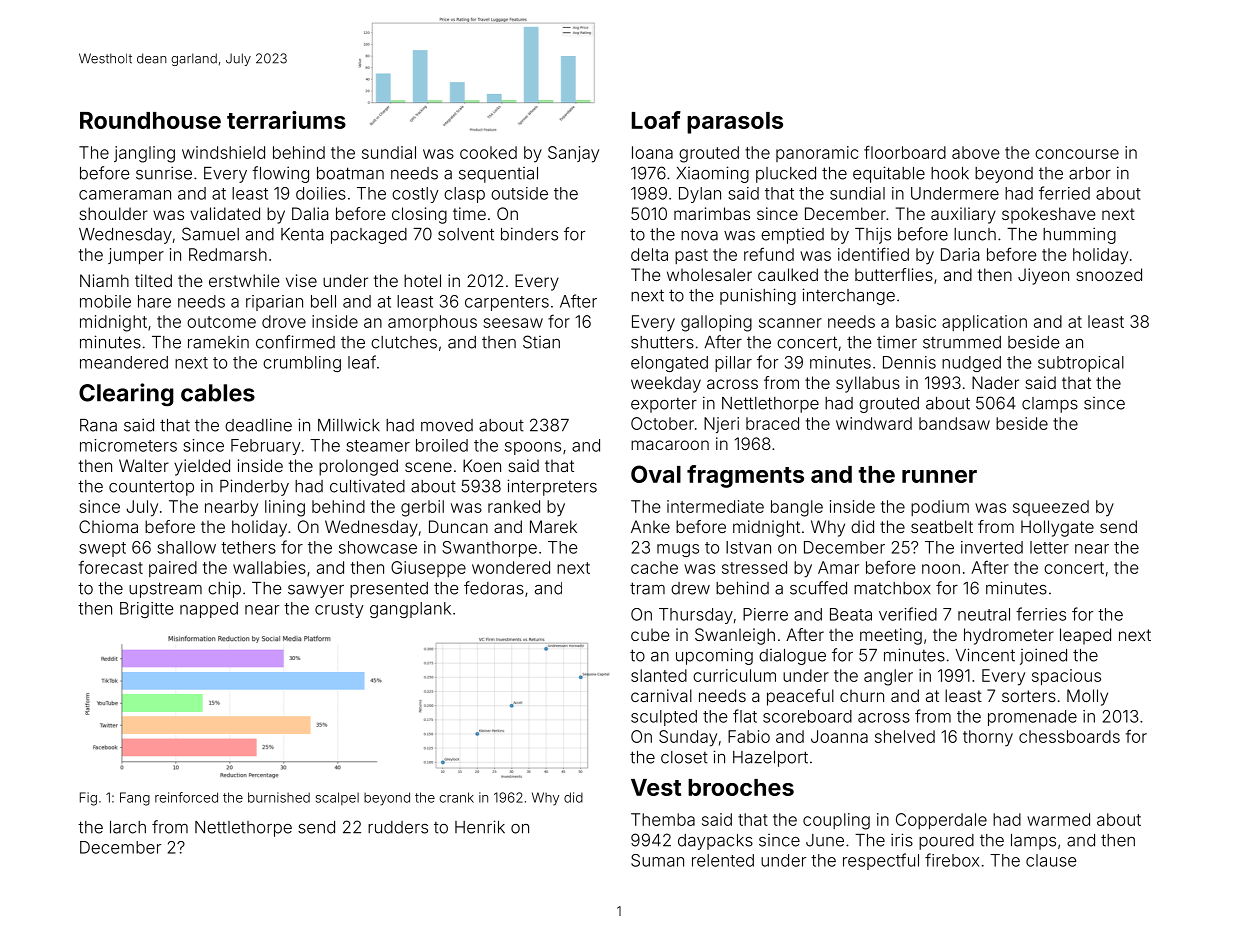 This document has height=952, width=1233. I want to click on floorboard, so click(905, 152).
